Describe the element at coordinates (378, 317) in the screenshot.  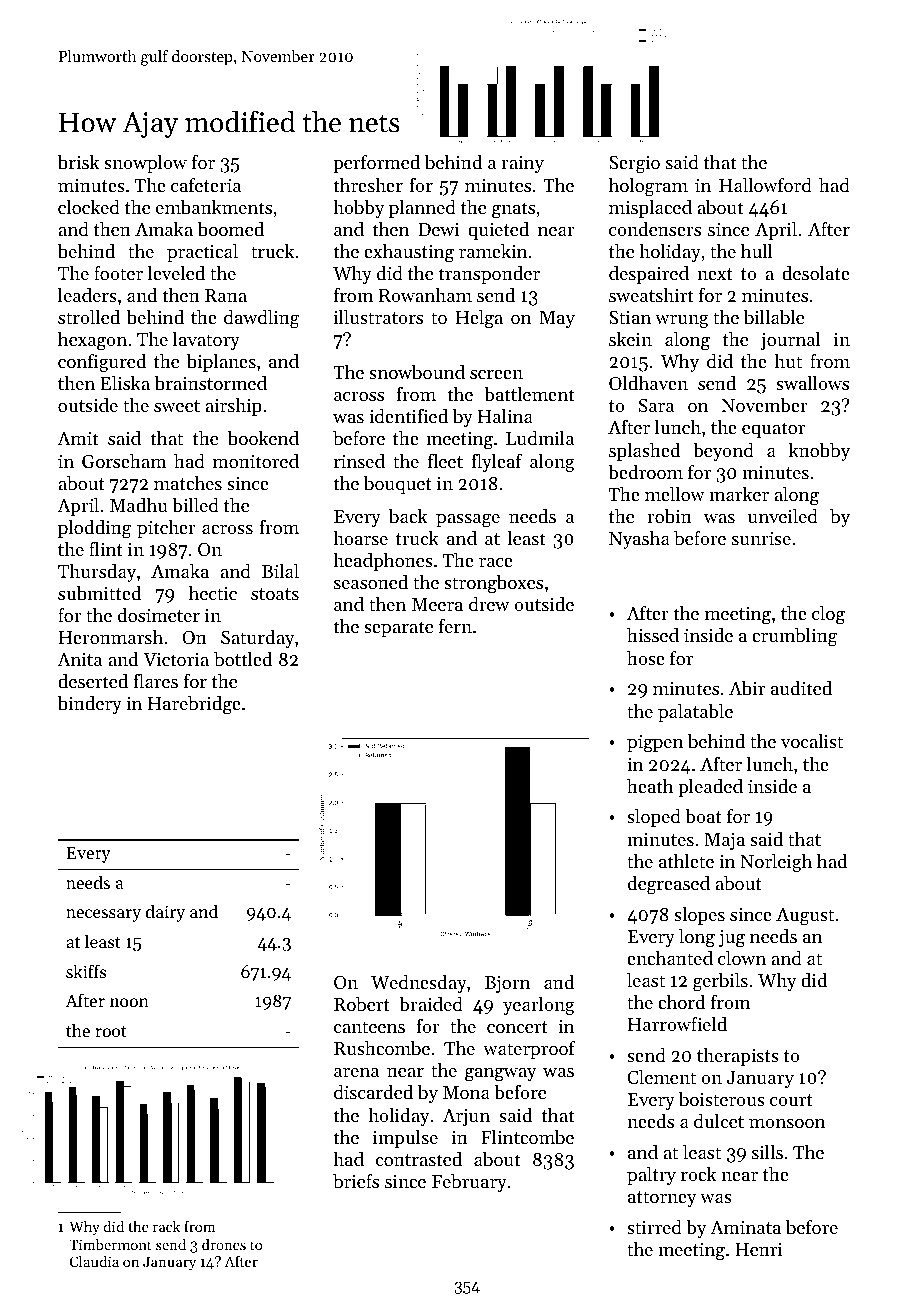
I see `illustrators` at that location.
